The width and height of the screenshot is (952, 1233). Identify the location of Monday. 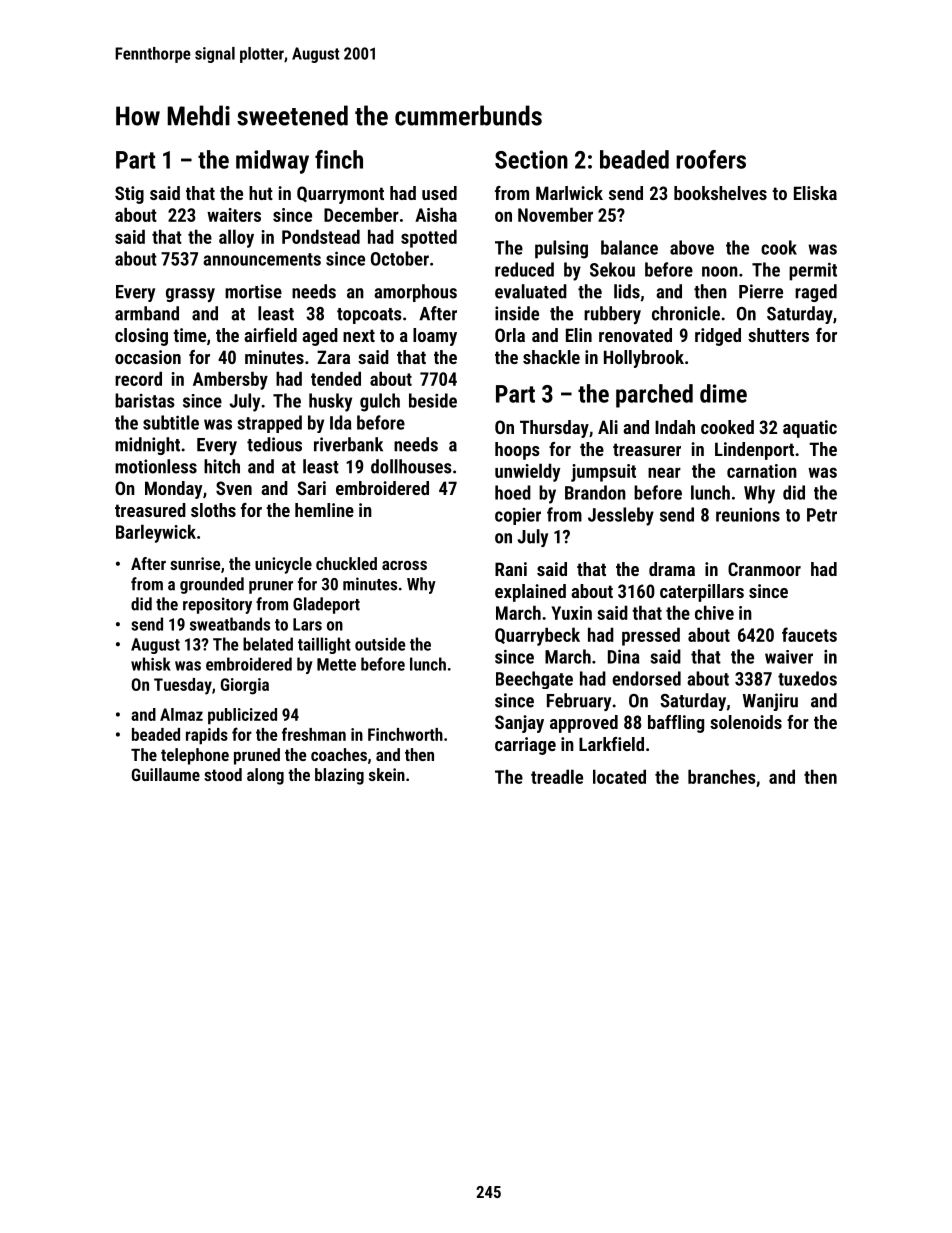
(173, 490).
